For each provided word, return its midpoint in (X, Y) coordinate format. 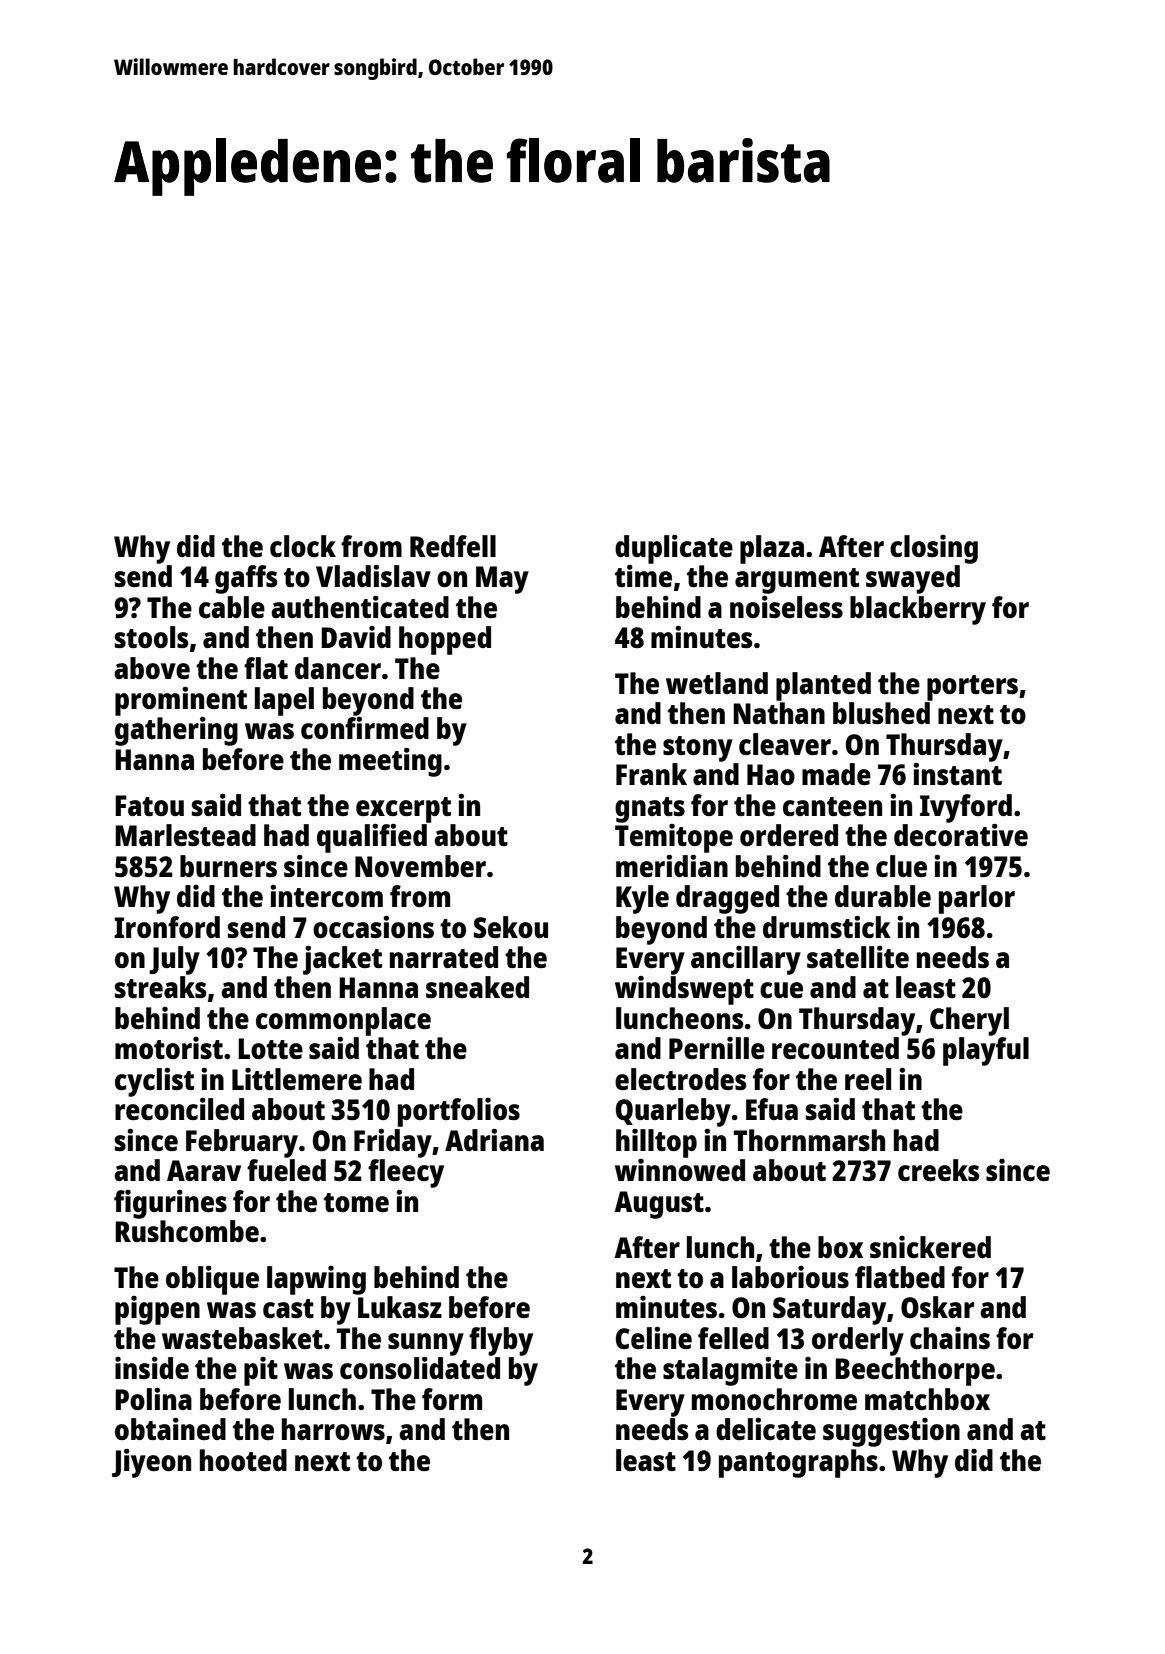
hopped (445, 640)
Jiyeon (151, 1463)
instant (957, 774)
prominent (181, 701)
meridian (672, 866)
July (174, 960)
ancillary (746, 960)
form (452, 1399)
